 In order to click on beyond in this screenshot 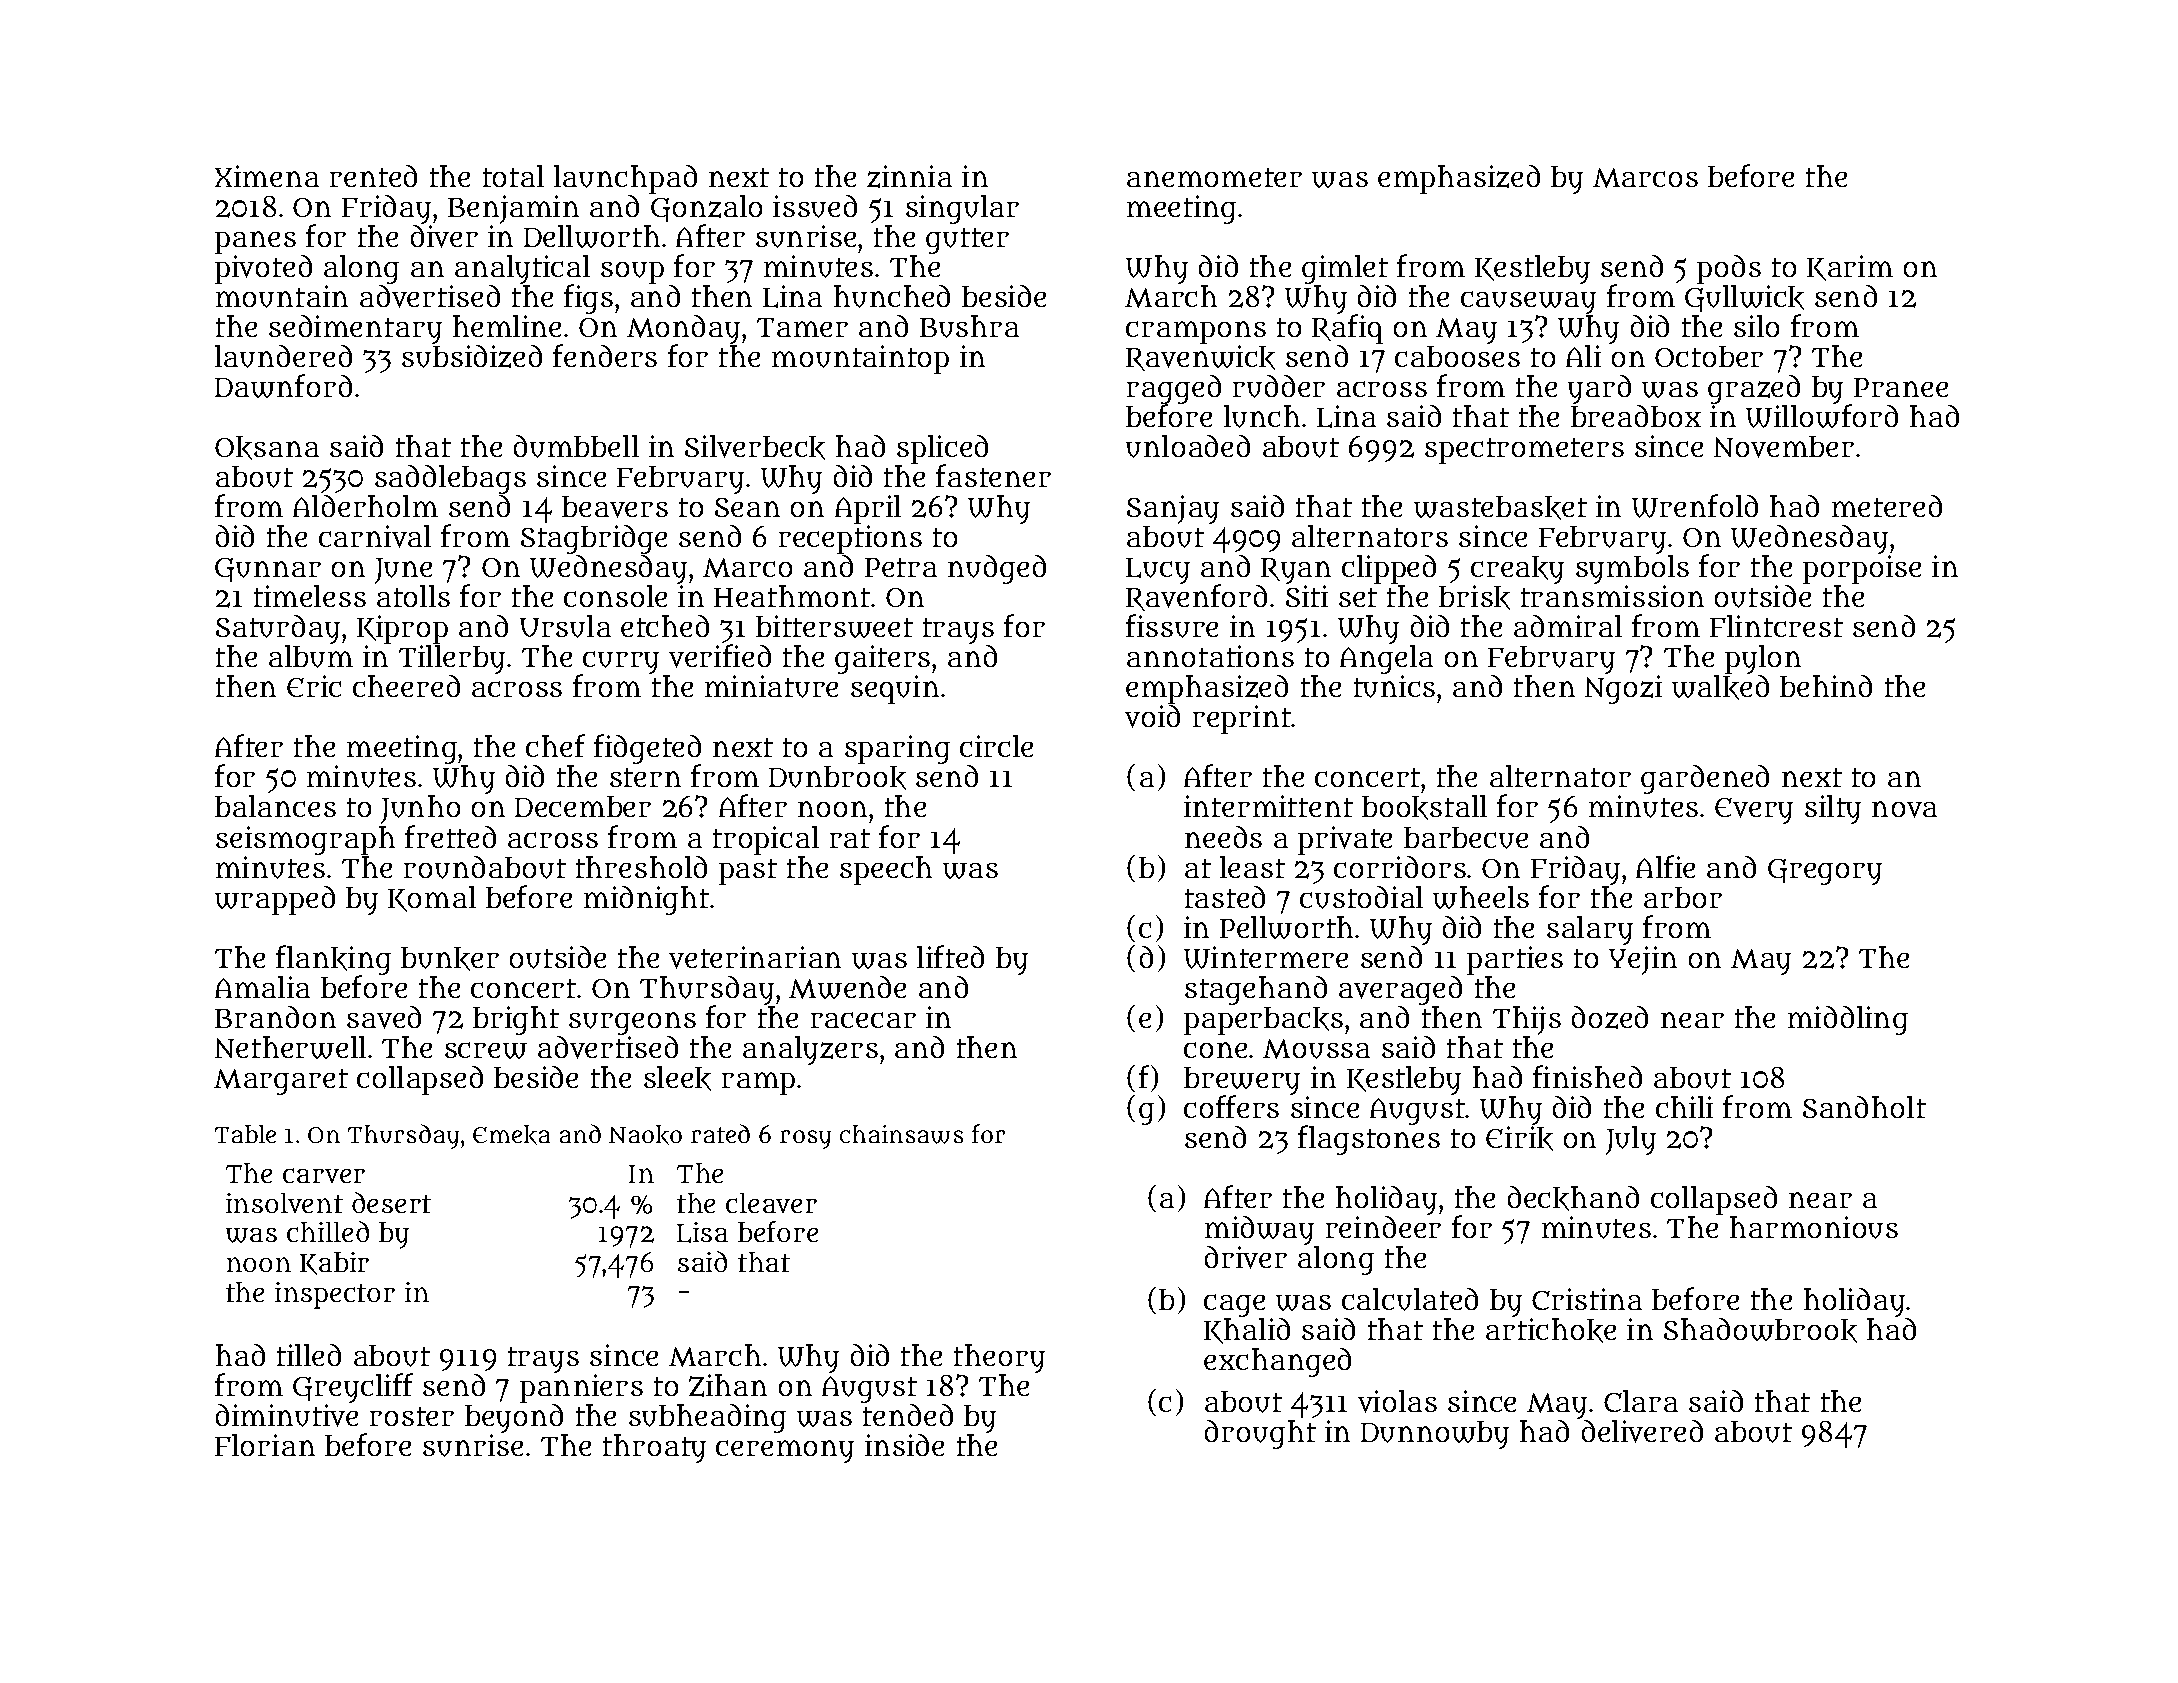, I will do `click(514, 1418)`.
